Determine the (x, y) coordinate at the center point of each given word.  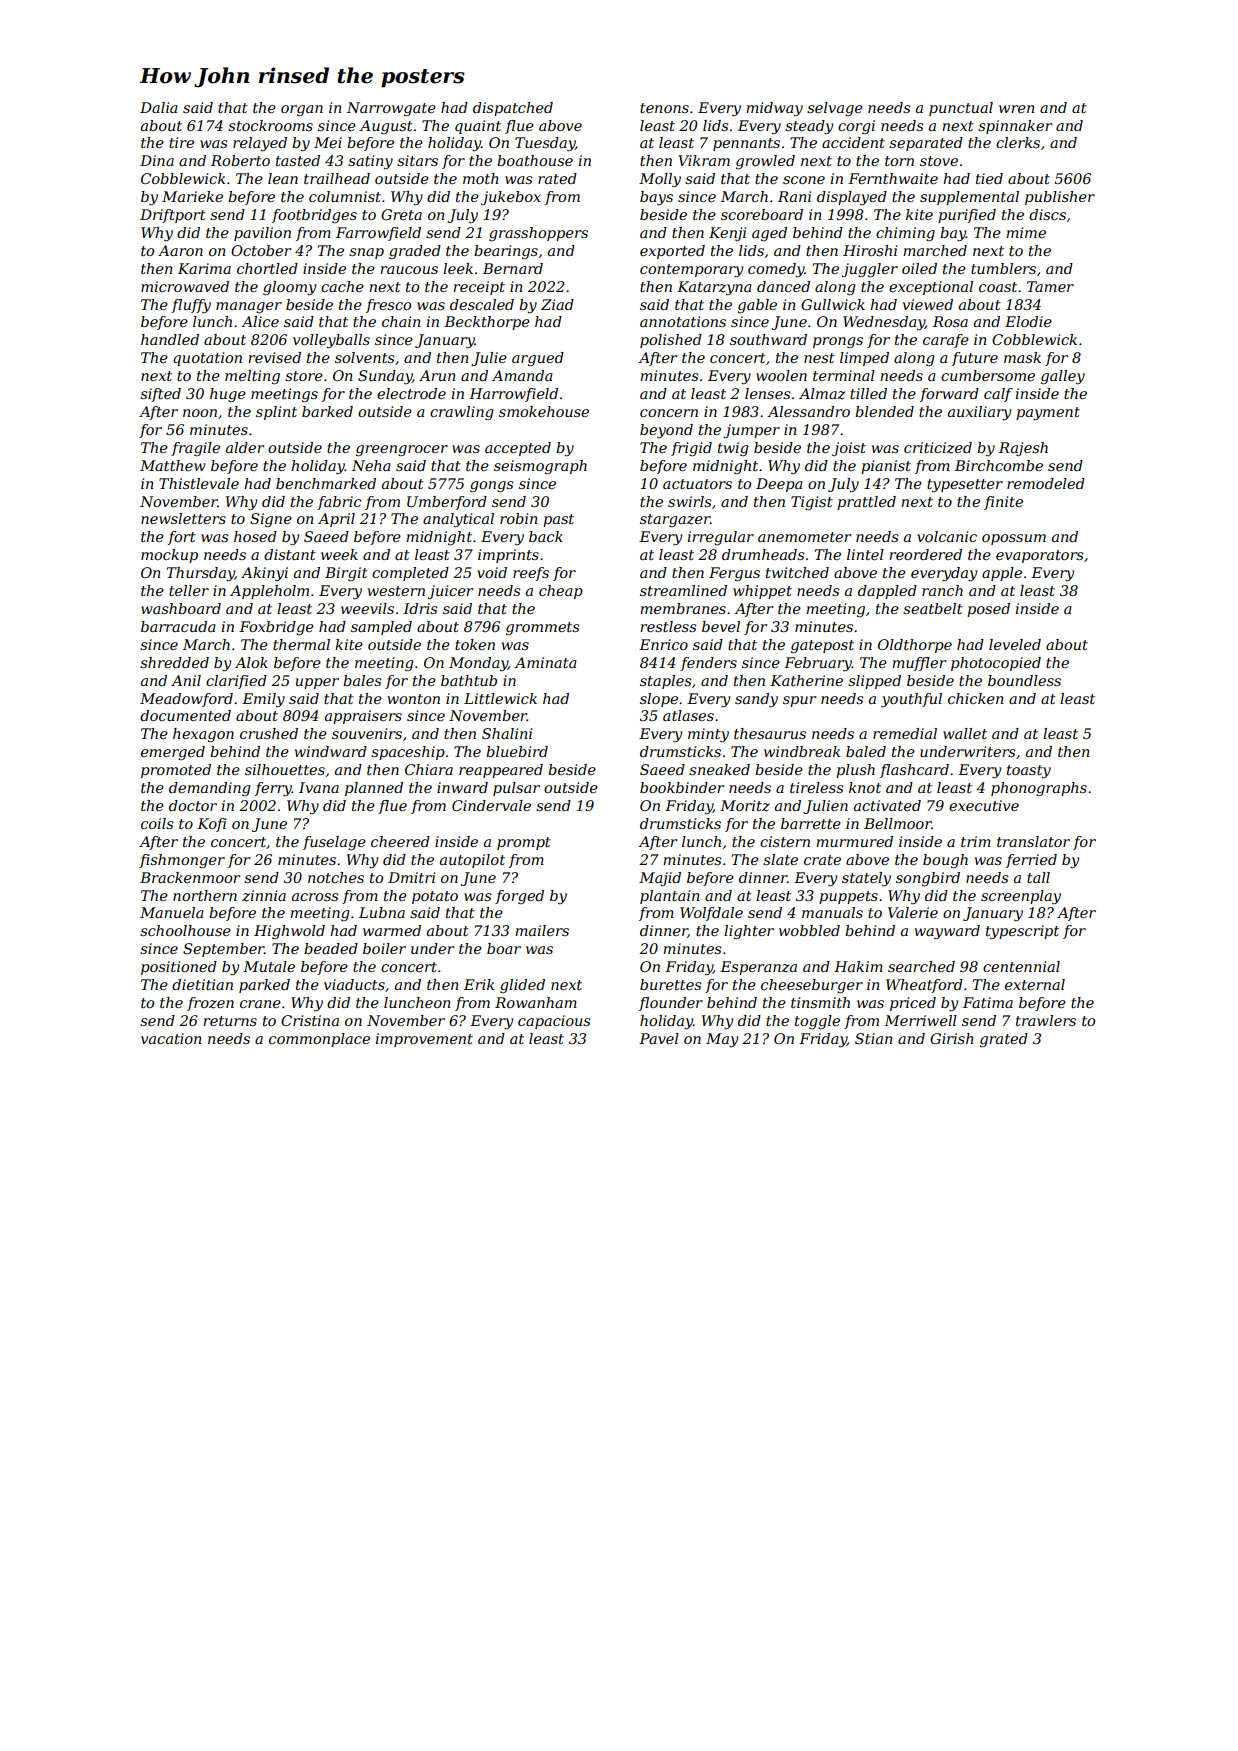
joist (849, 449)
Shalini (507, 733)
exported (672, 252)
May (722, 1040)
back (546, 536)
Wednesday (884, 323)
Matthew (173, 465)
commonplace (319, 1040)
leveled (1015, 644)
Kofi (211, 825)
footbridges (314, 216)
